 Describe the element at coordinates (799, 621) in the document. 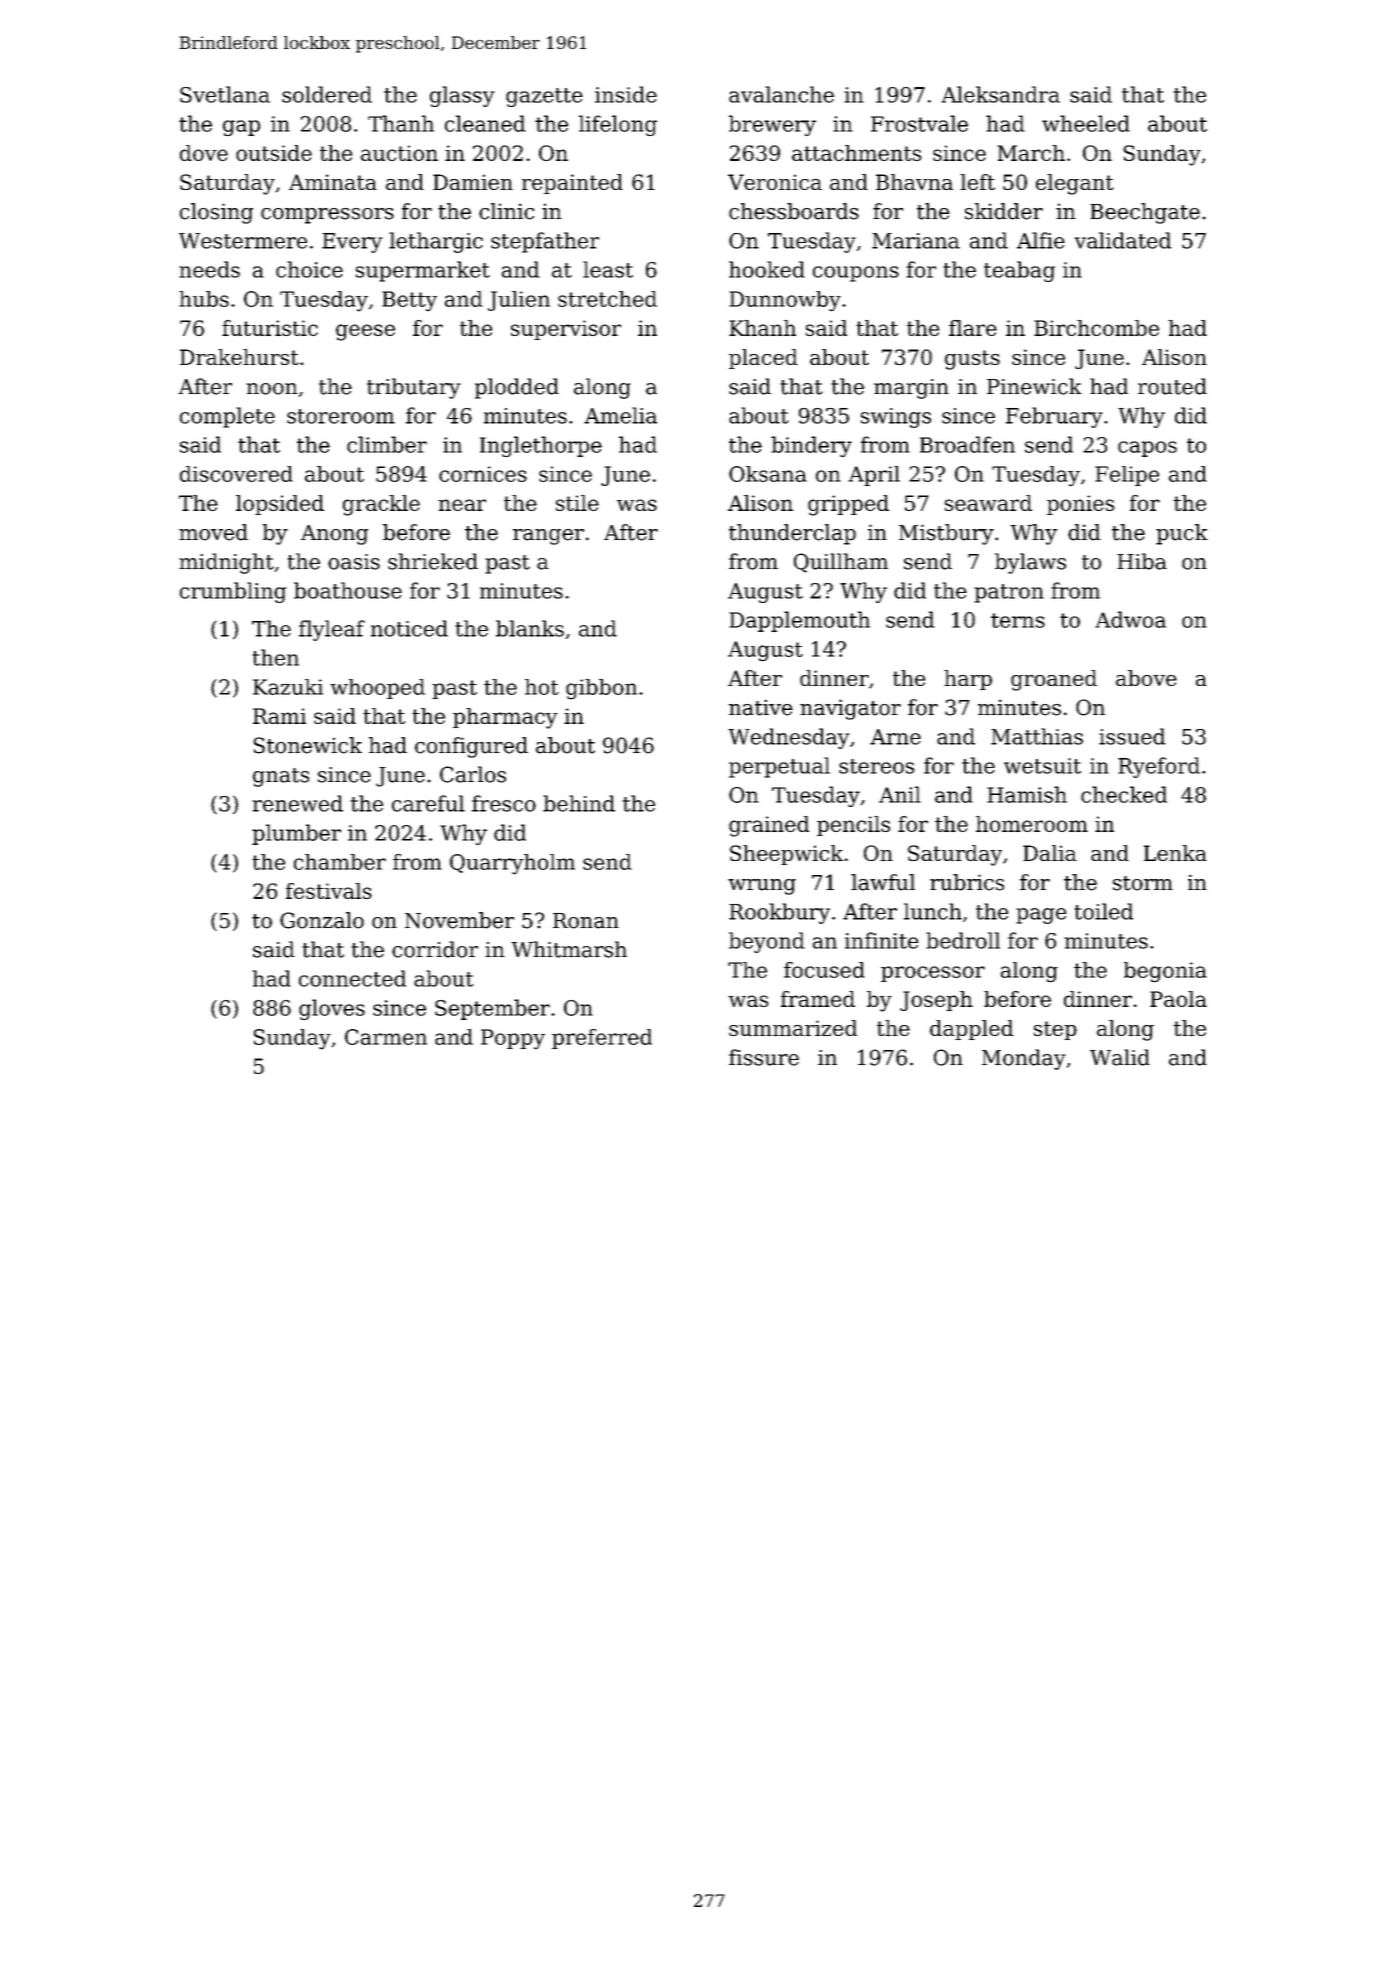

I see `Dapplemouth` at that location.
